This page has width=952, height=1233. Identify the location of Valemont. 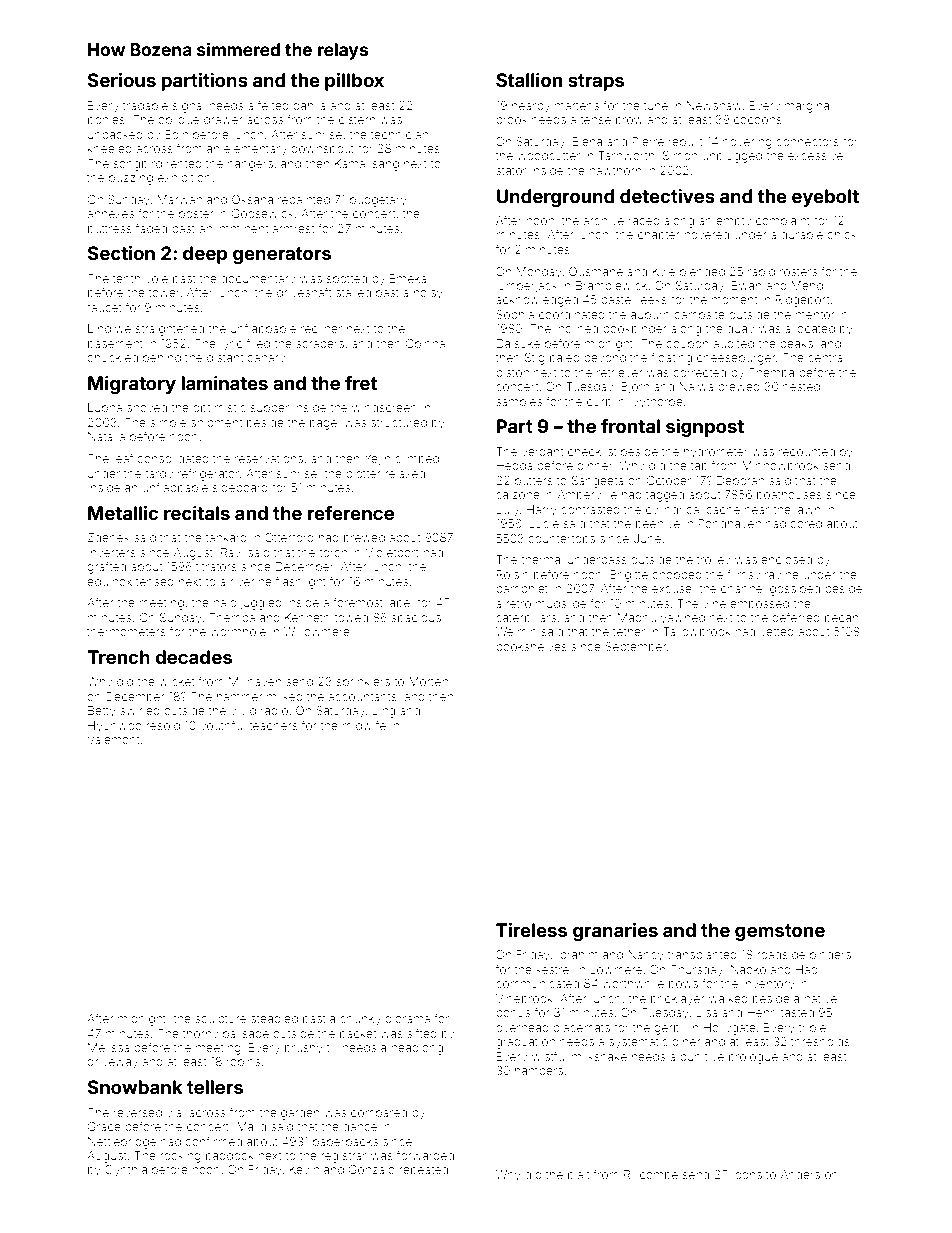
(113, 739).
